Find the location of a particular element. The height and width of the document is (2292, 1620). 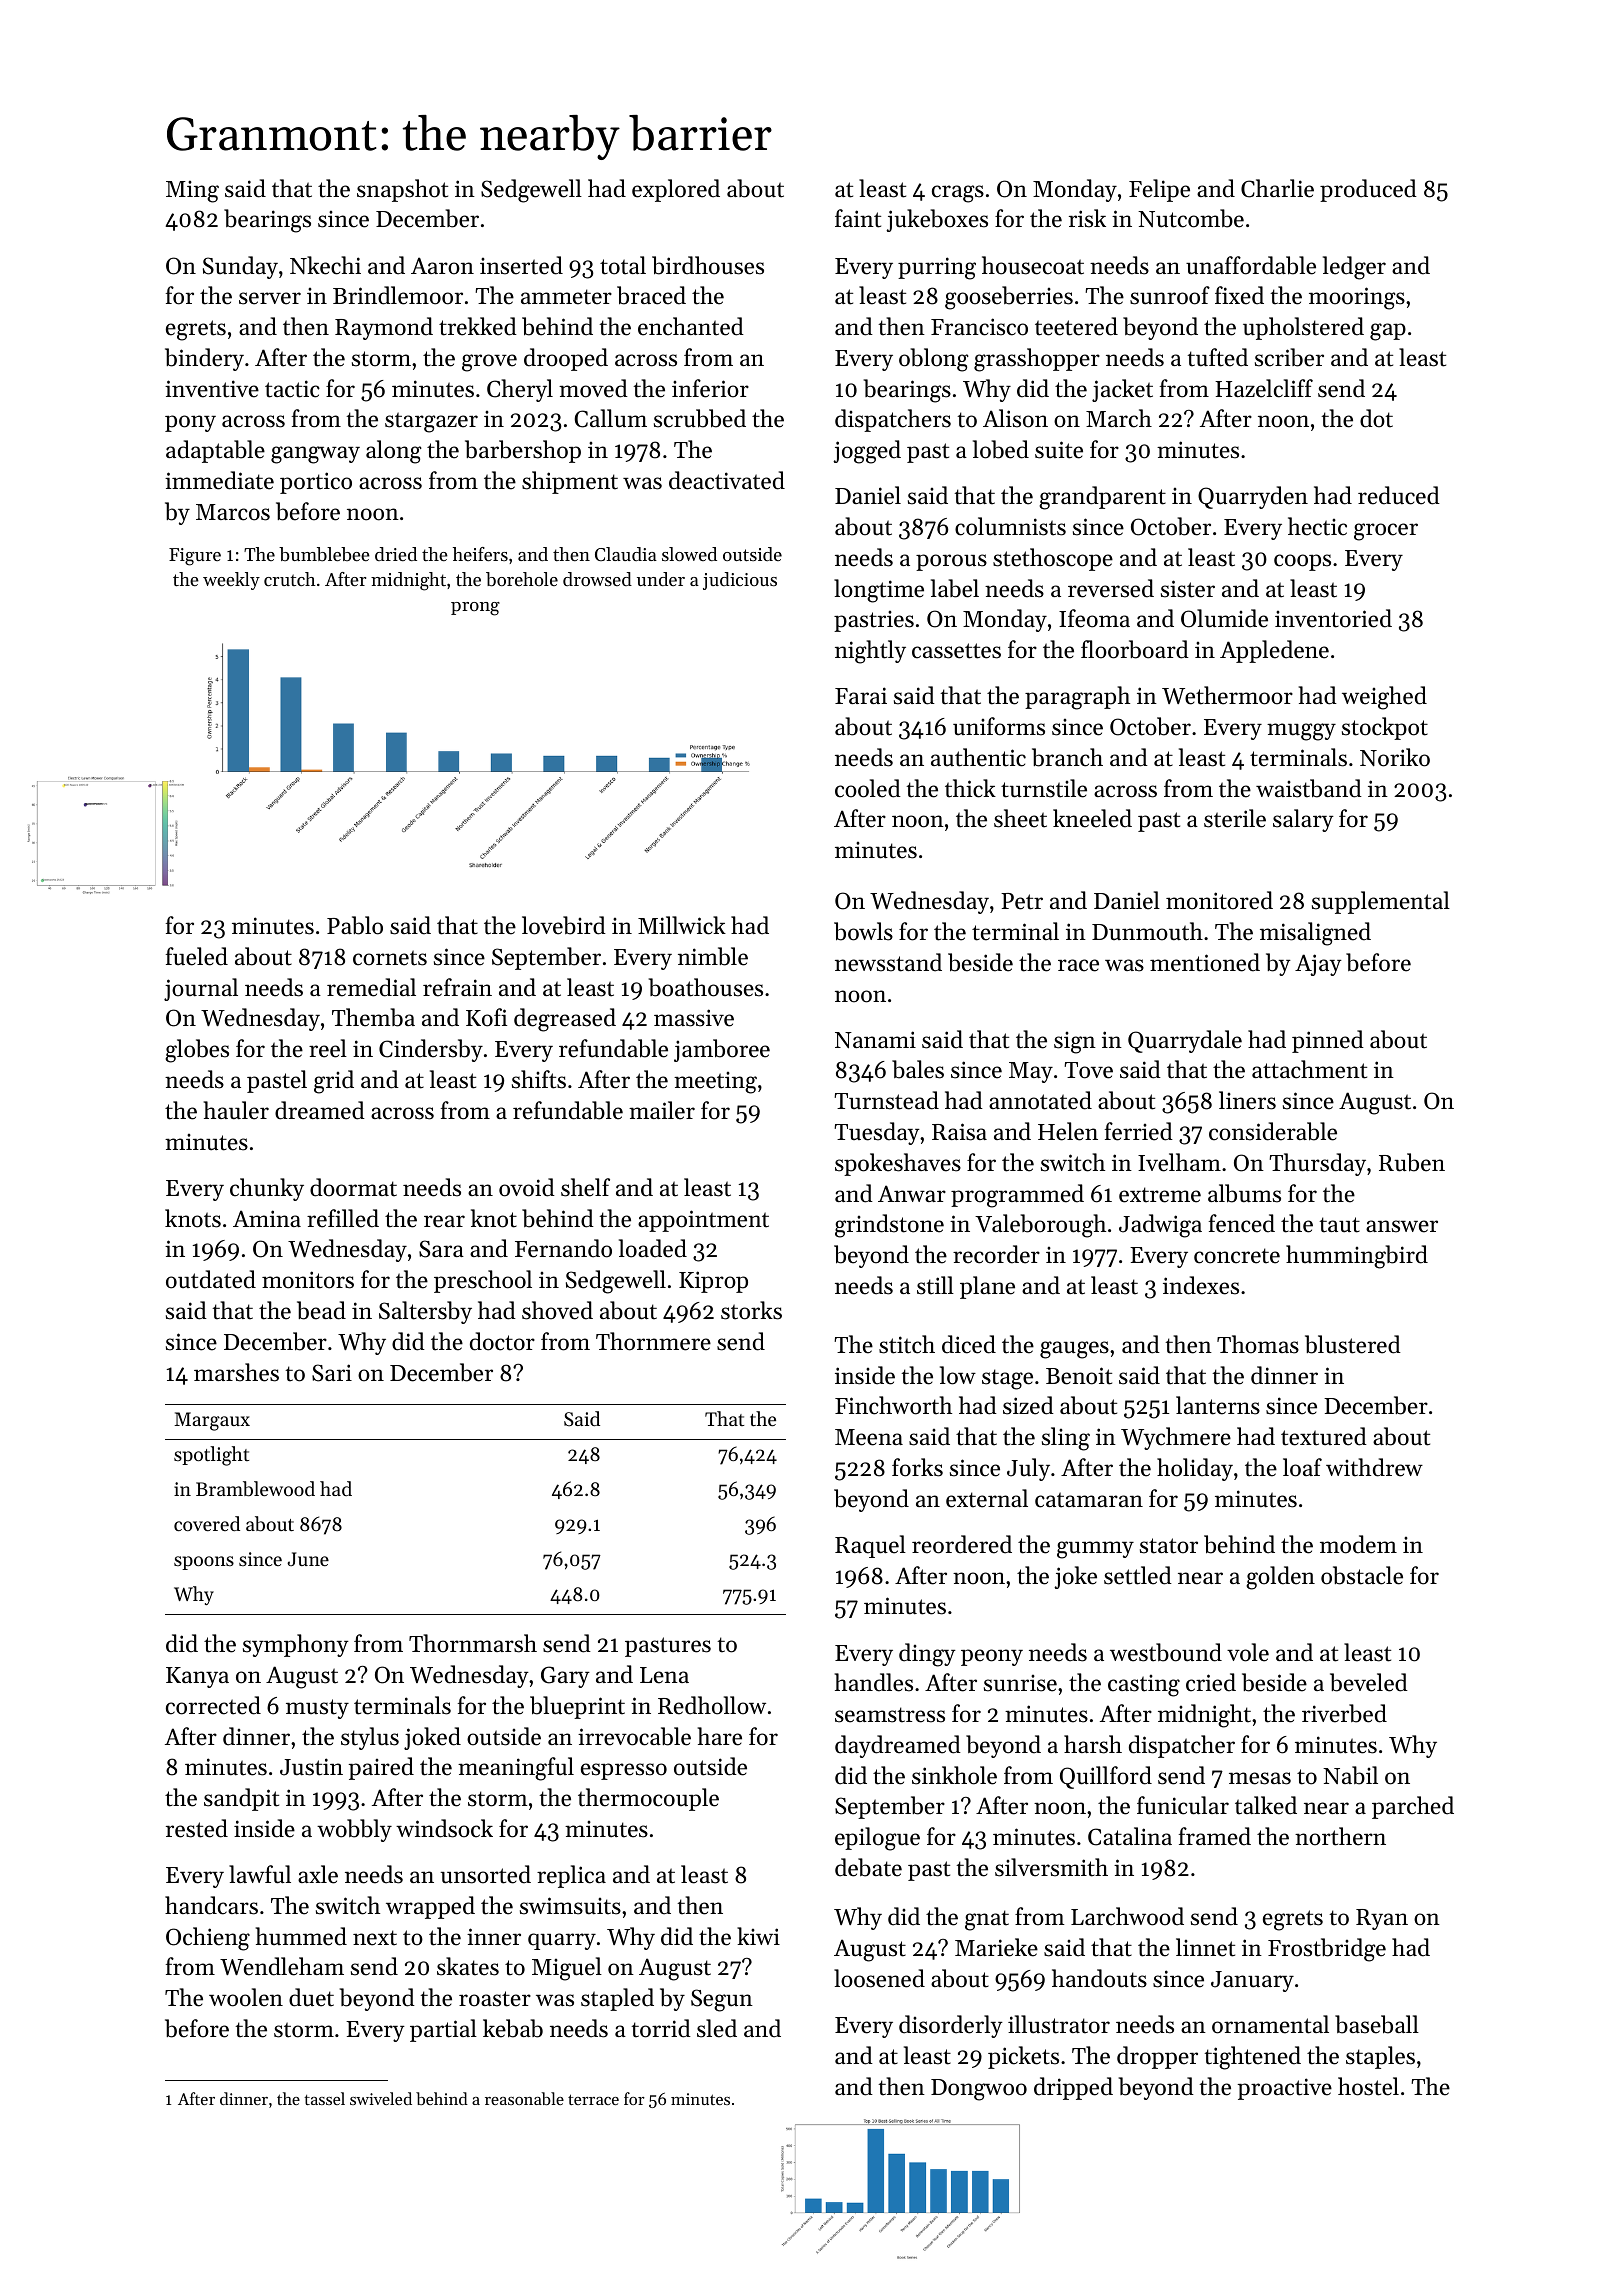

fixed is located at coordinates (1239, 295).
